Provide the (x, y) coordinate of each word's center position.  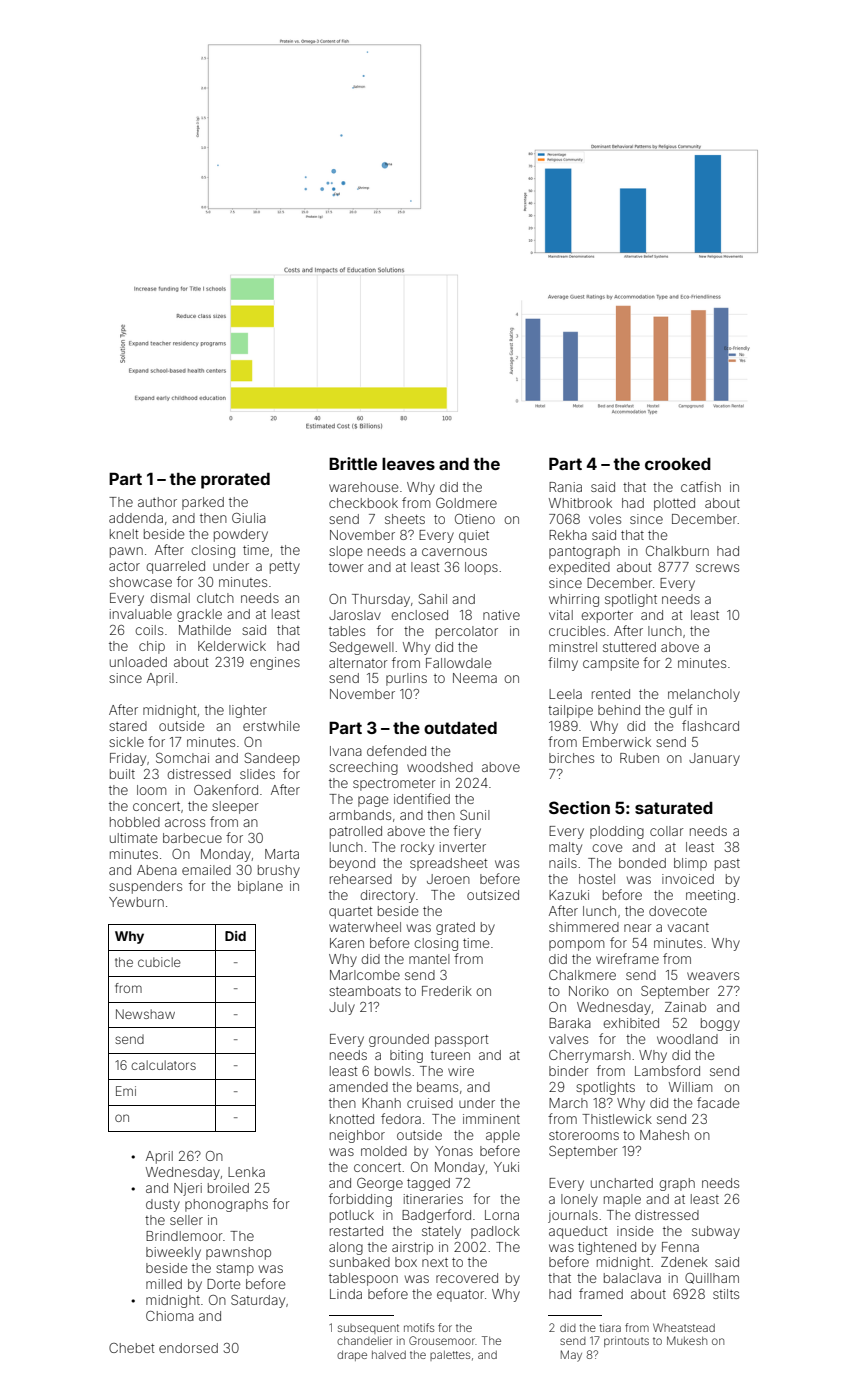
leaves (408, 464)
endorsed (188, 1348)
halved (389, 1355)
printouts (626, 1341)
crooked (678, 464)
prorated (235, 481)
